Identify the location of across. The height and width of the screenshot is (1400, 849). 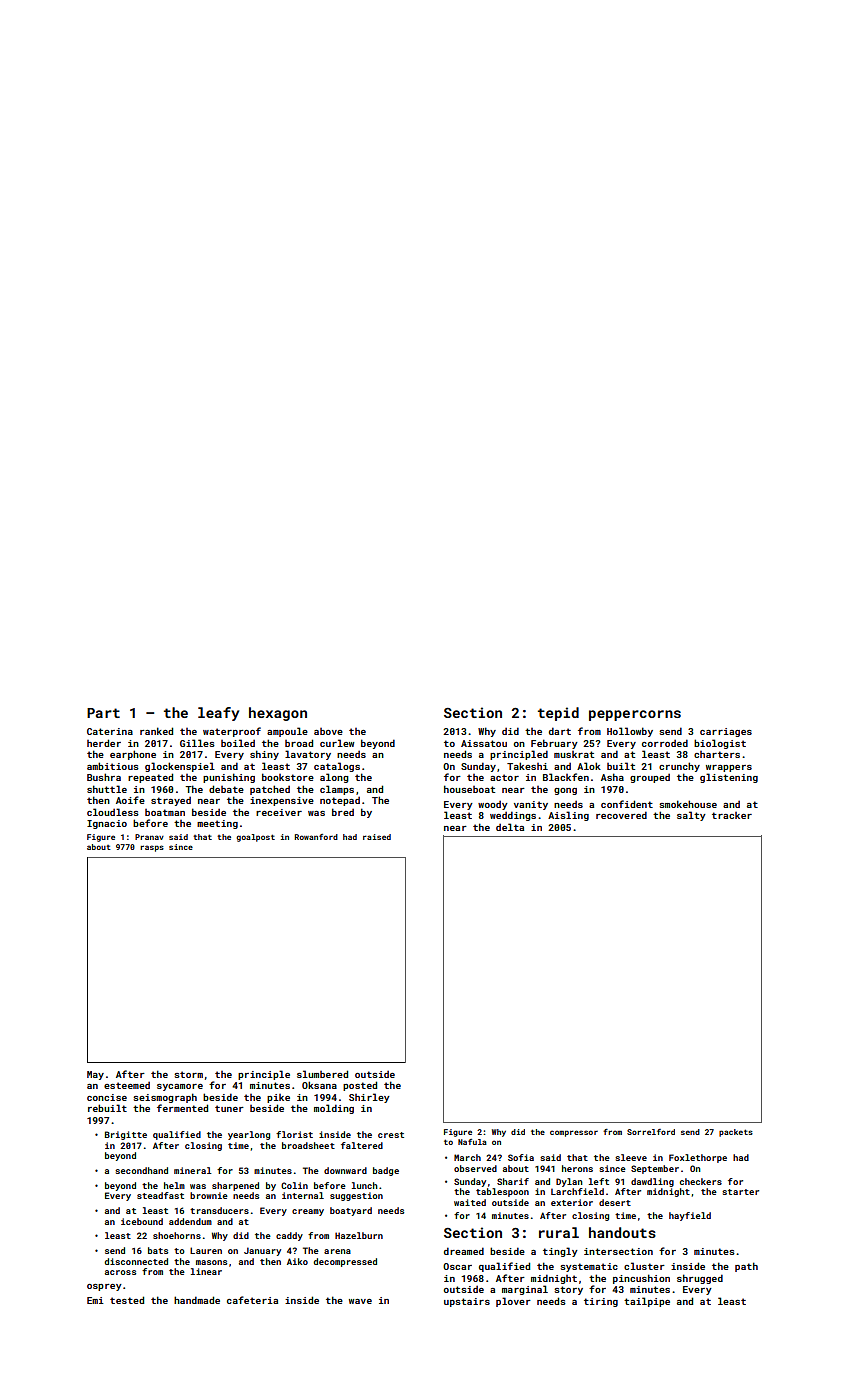
(120, 1272).
